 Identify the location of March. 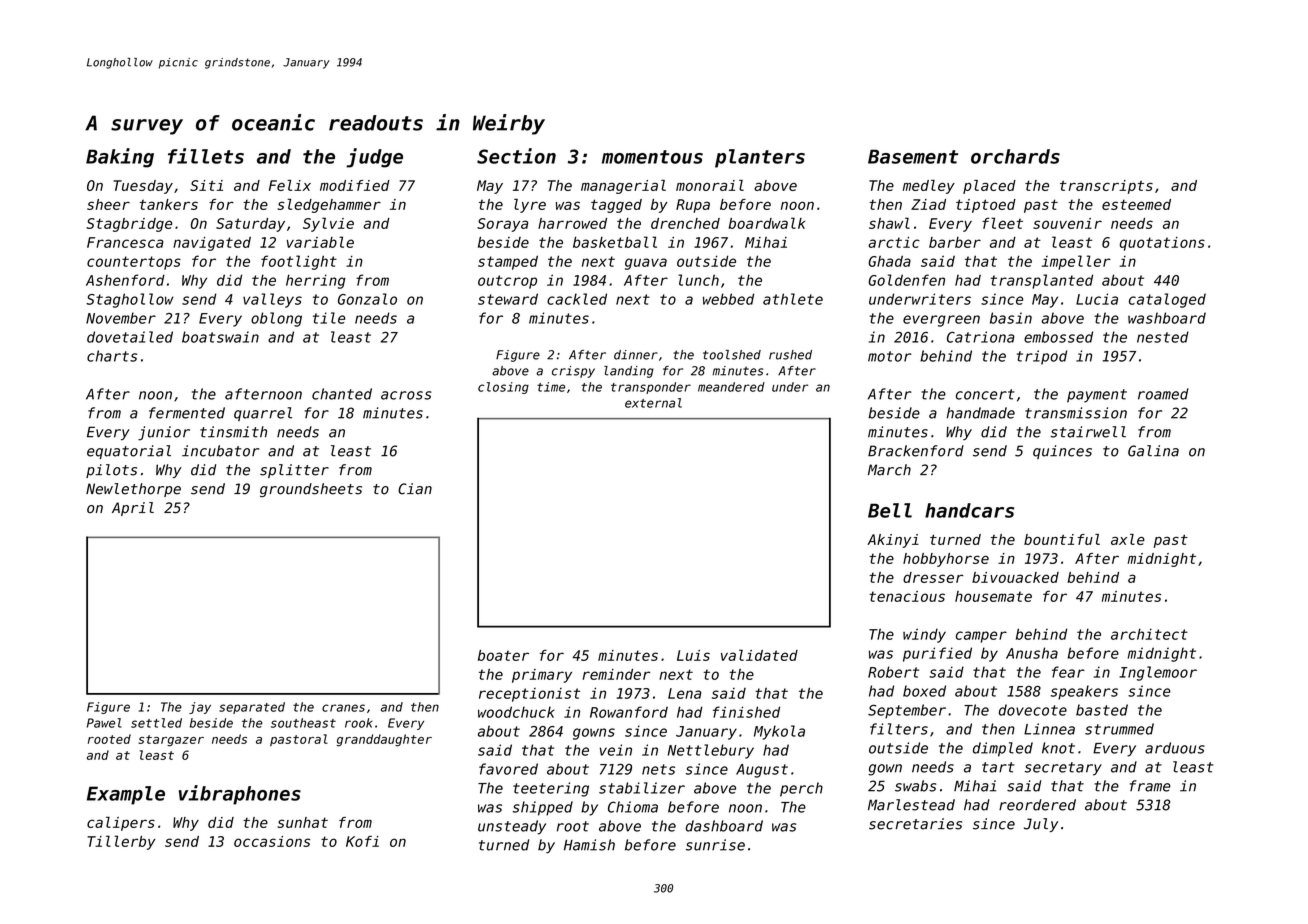
(889, 470).
